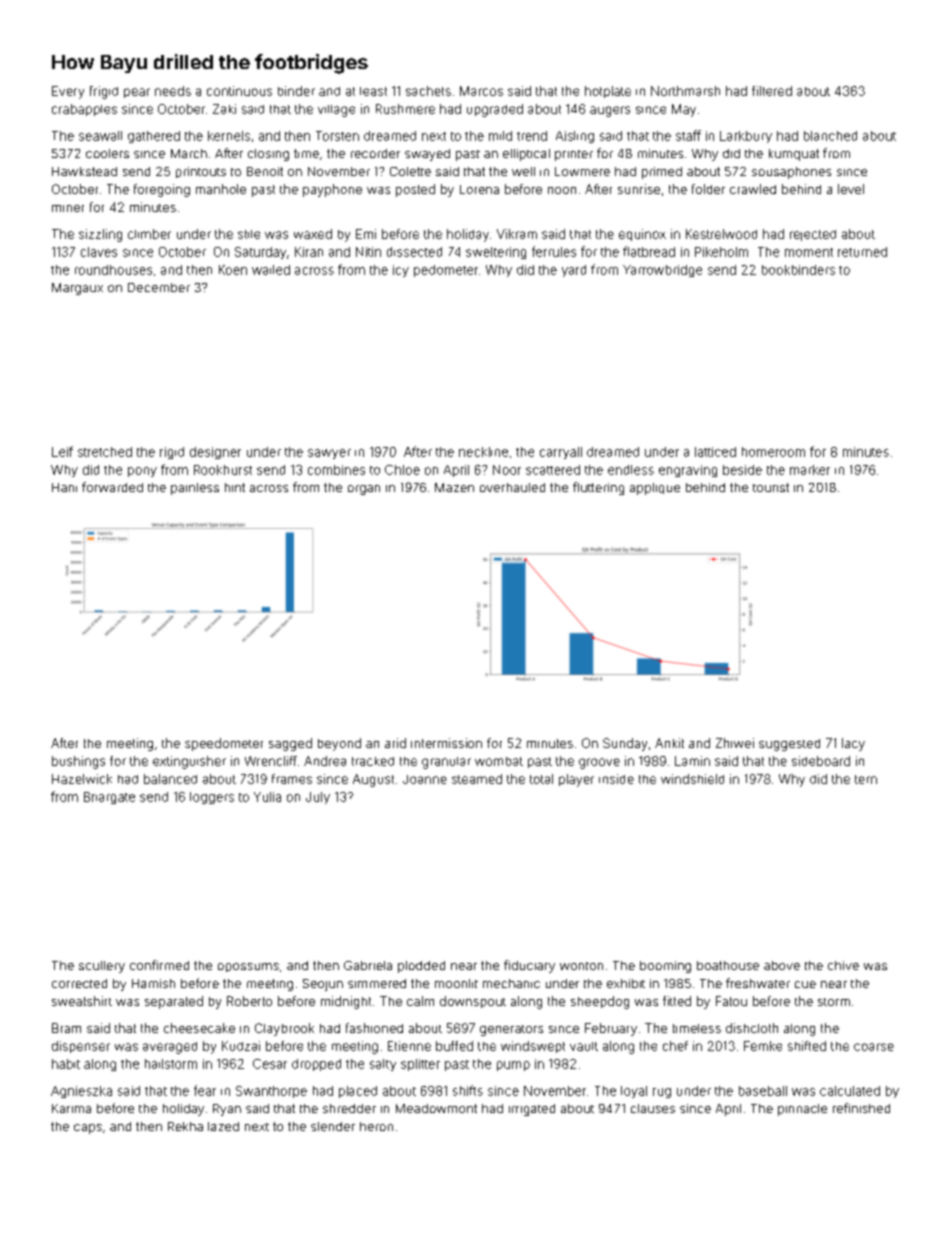  What do you see at coordinates (446, 743) in the screenshot?
I see `intermission` at bounding box center [446, 743].
